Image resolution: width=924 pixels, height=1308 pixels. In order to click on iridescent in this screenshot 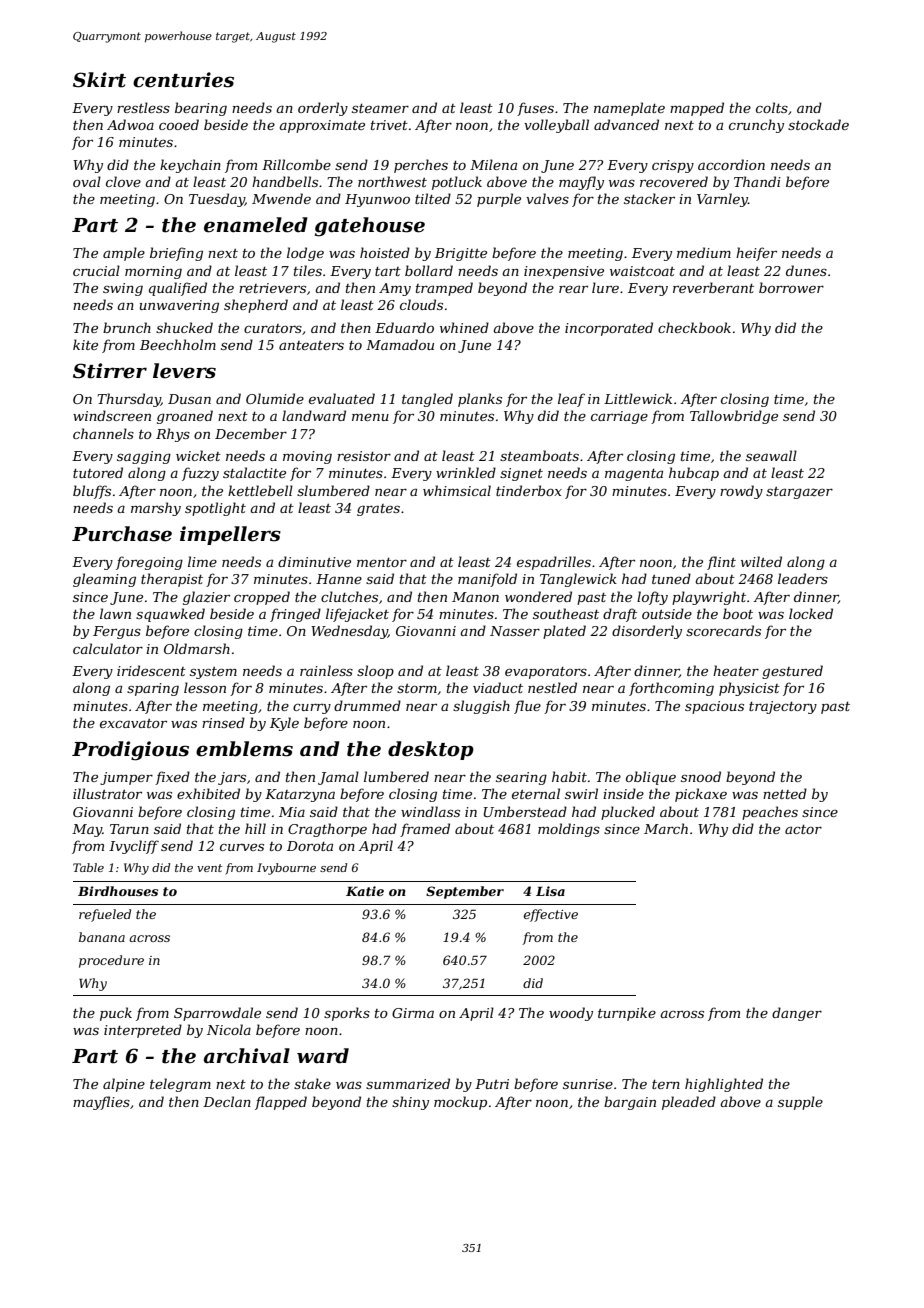, I will do `click(151, 670)`.
